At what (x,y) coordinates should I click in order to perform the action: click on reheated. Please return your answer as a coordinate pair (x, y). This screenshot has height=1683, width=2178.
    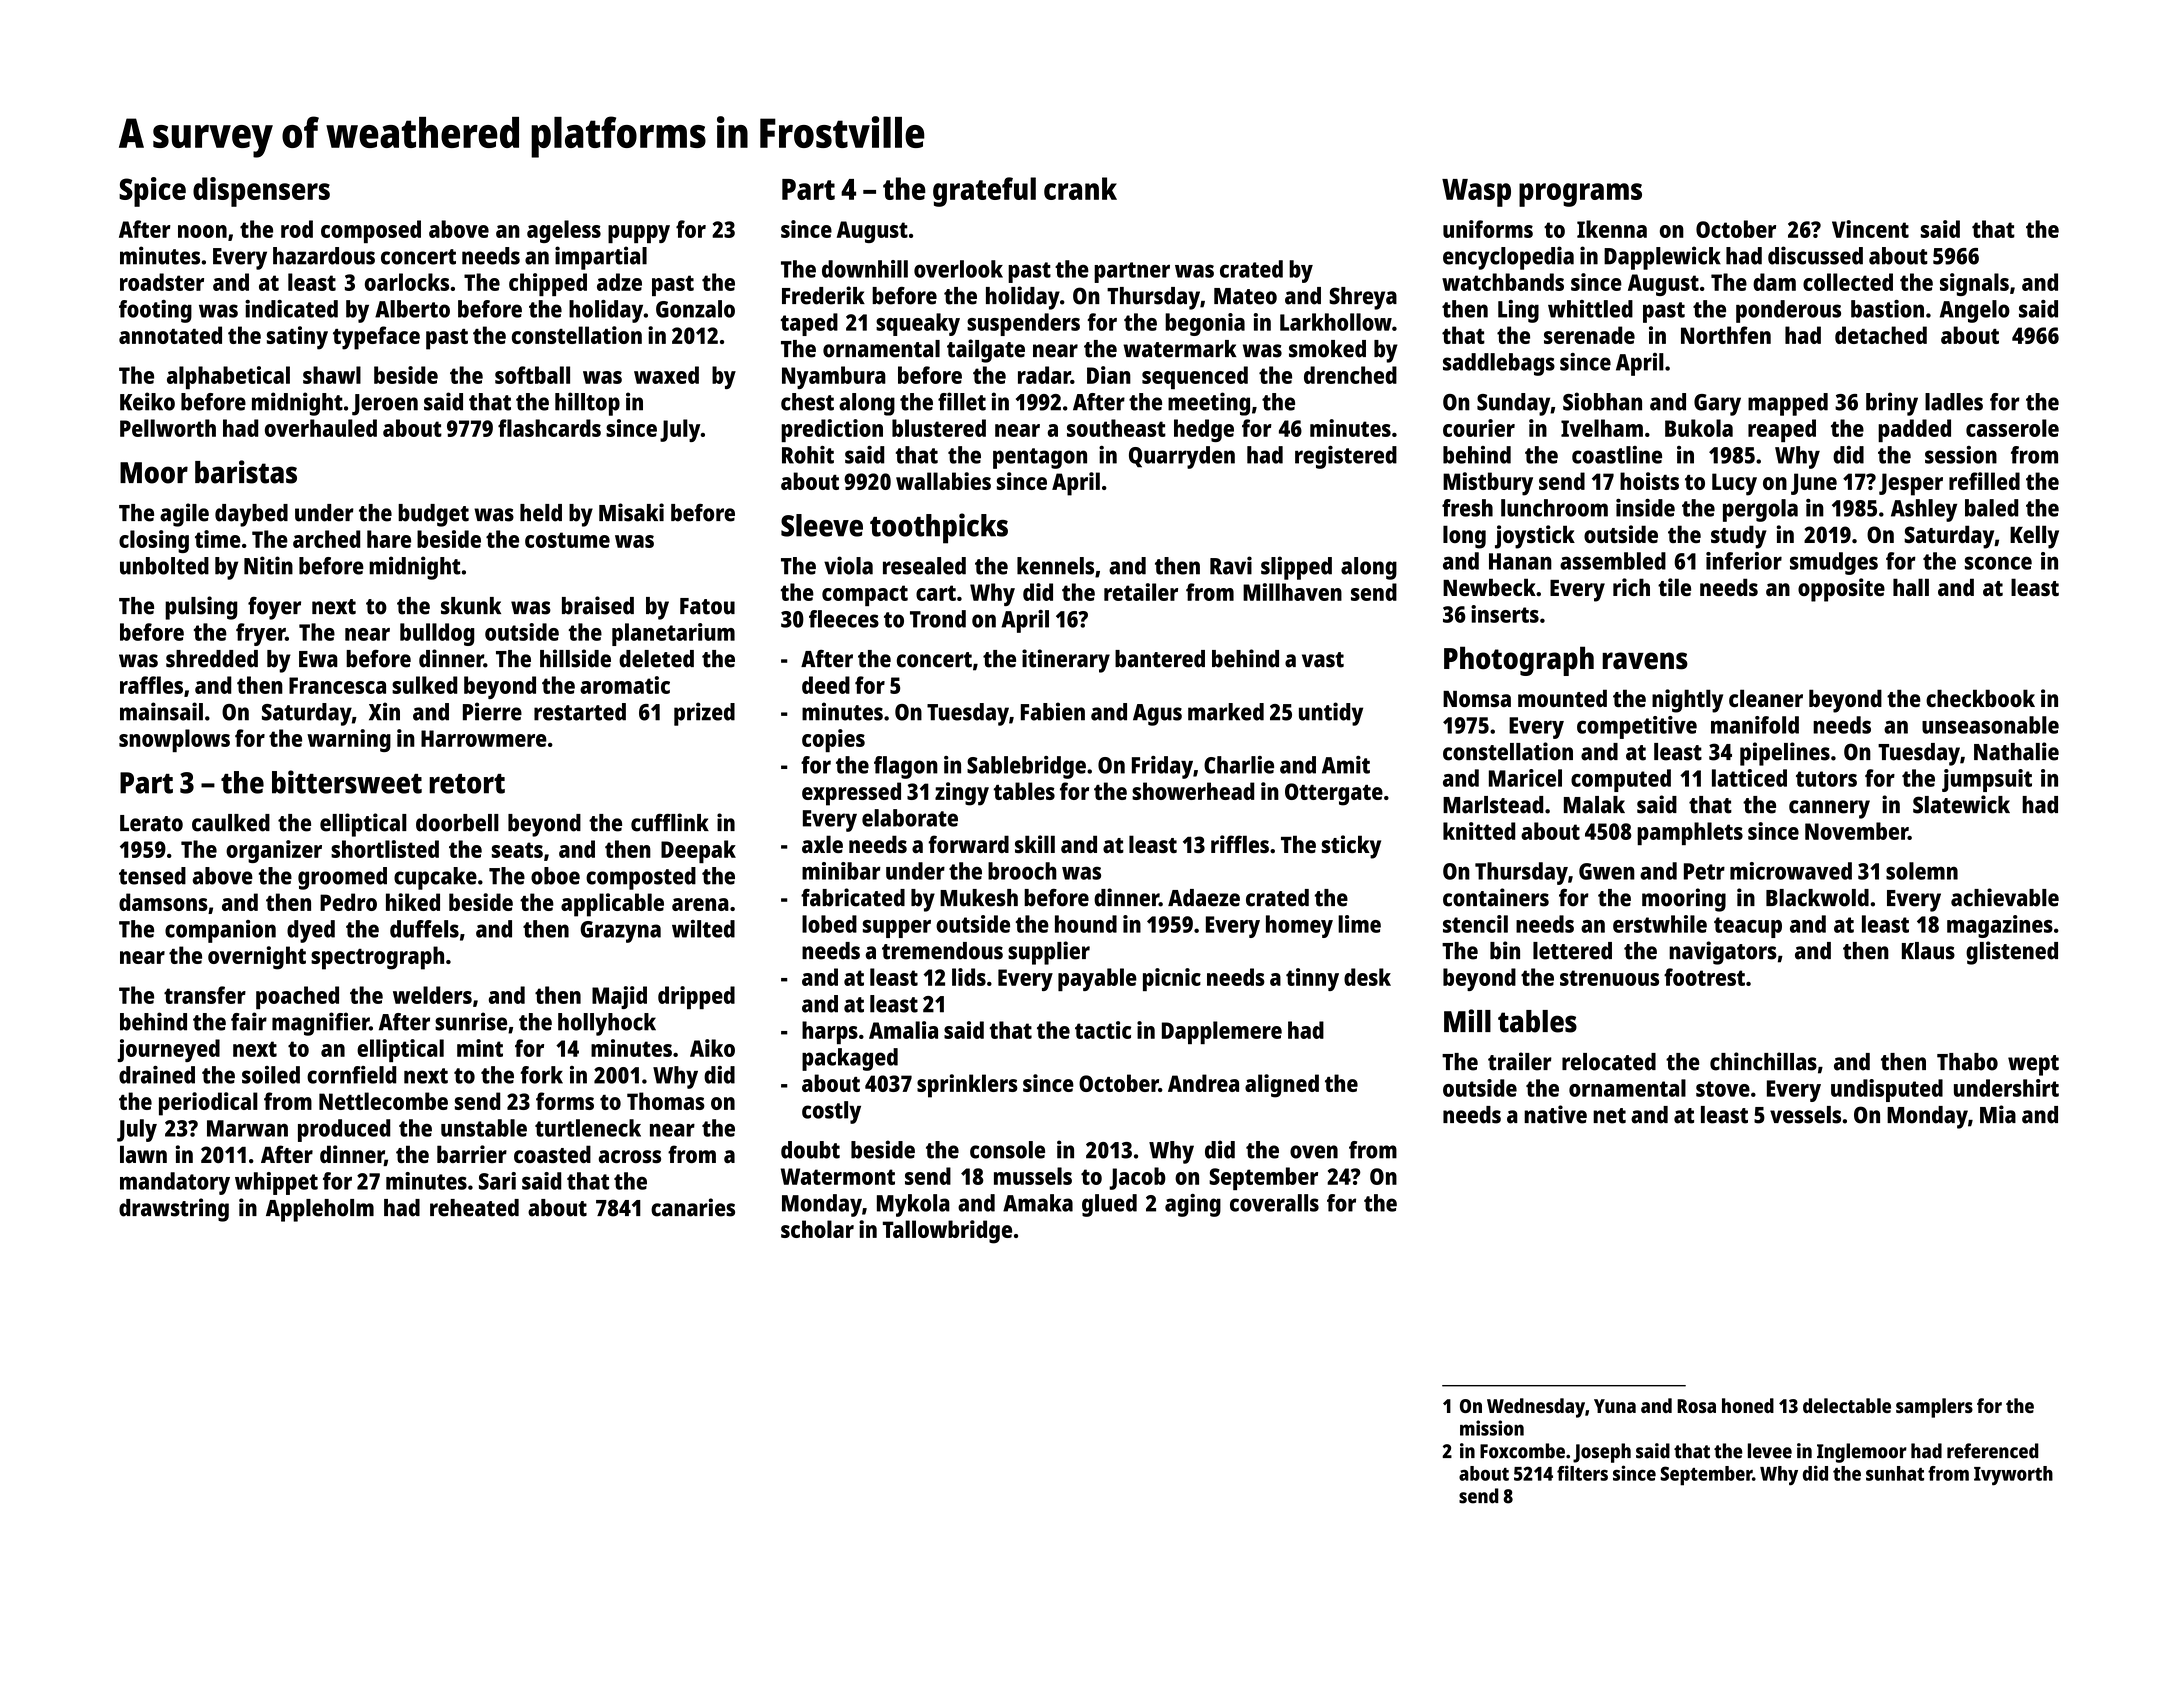
    Looking at the image, I should click on (474, 1208).
